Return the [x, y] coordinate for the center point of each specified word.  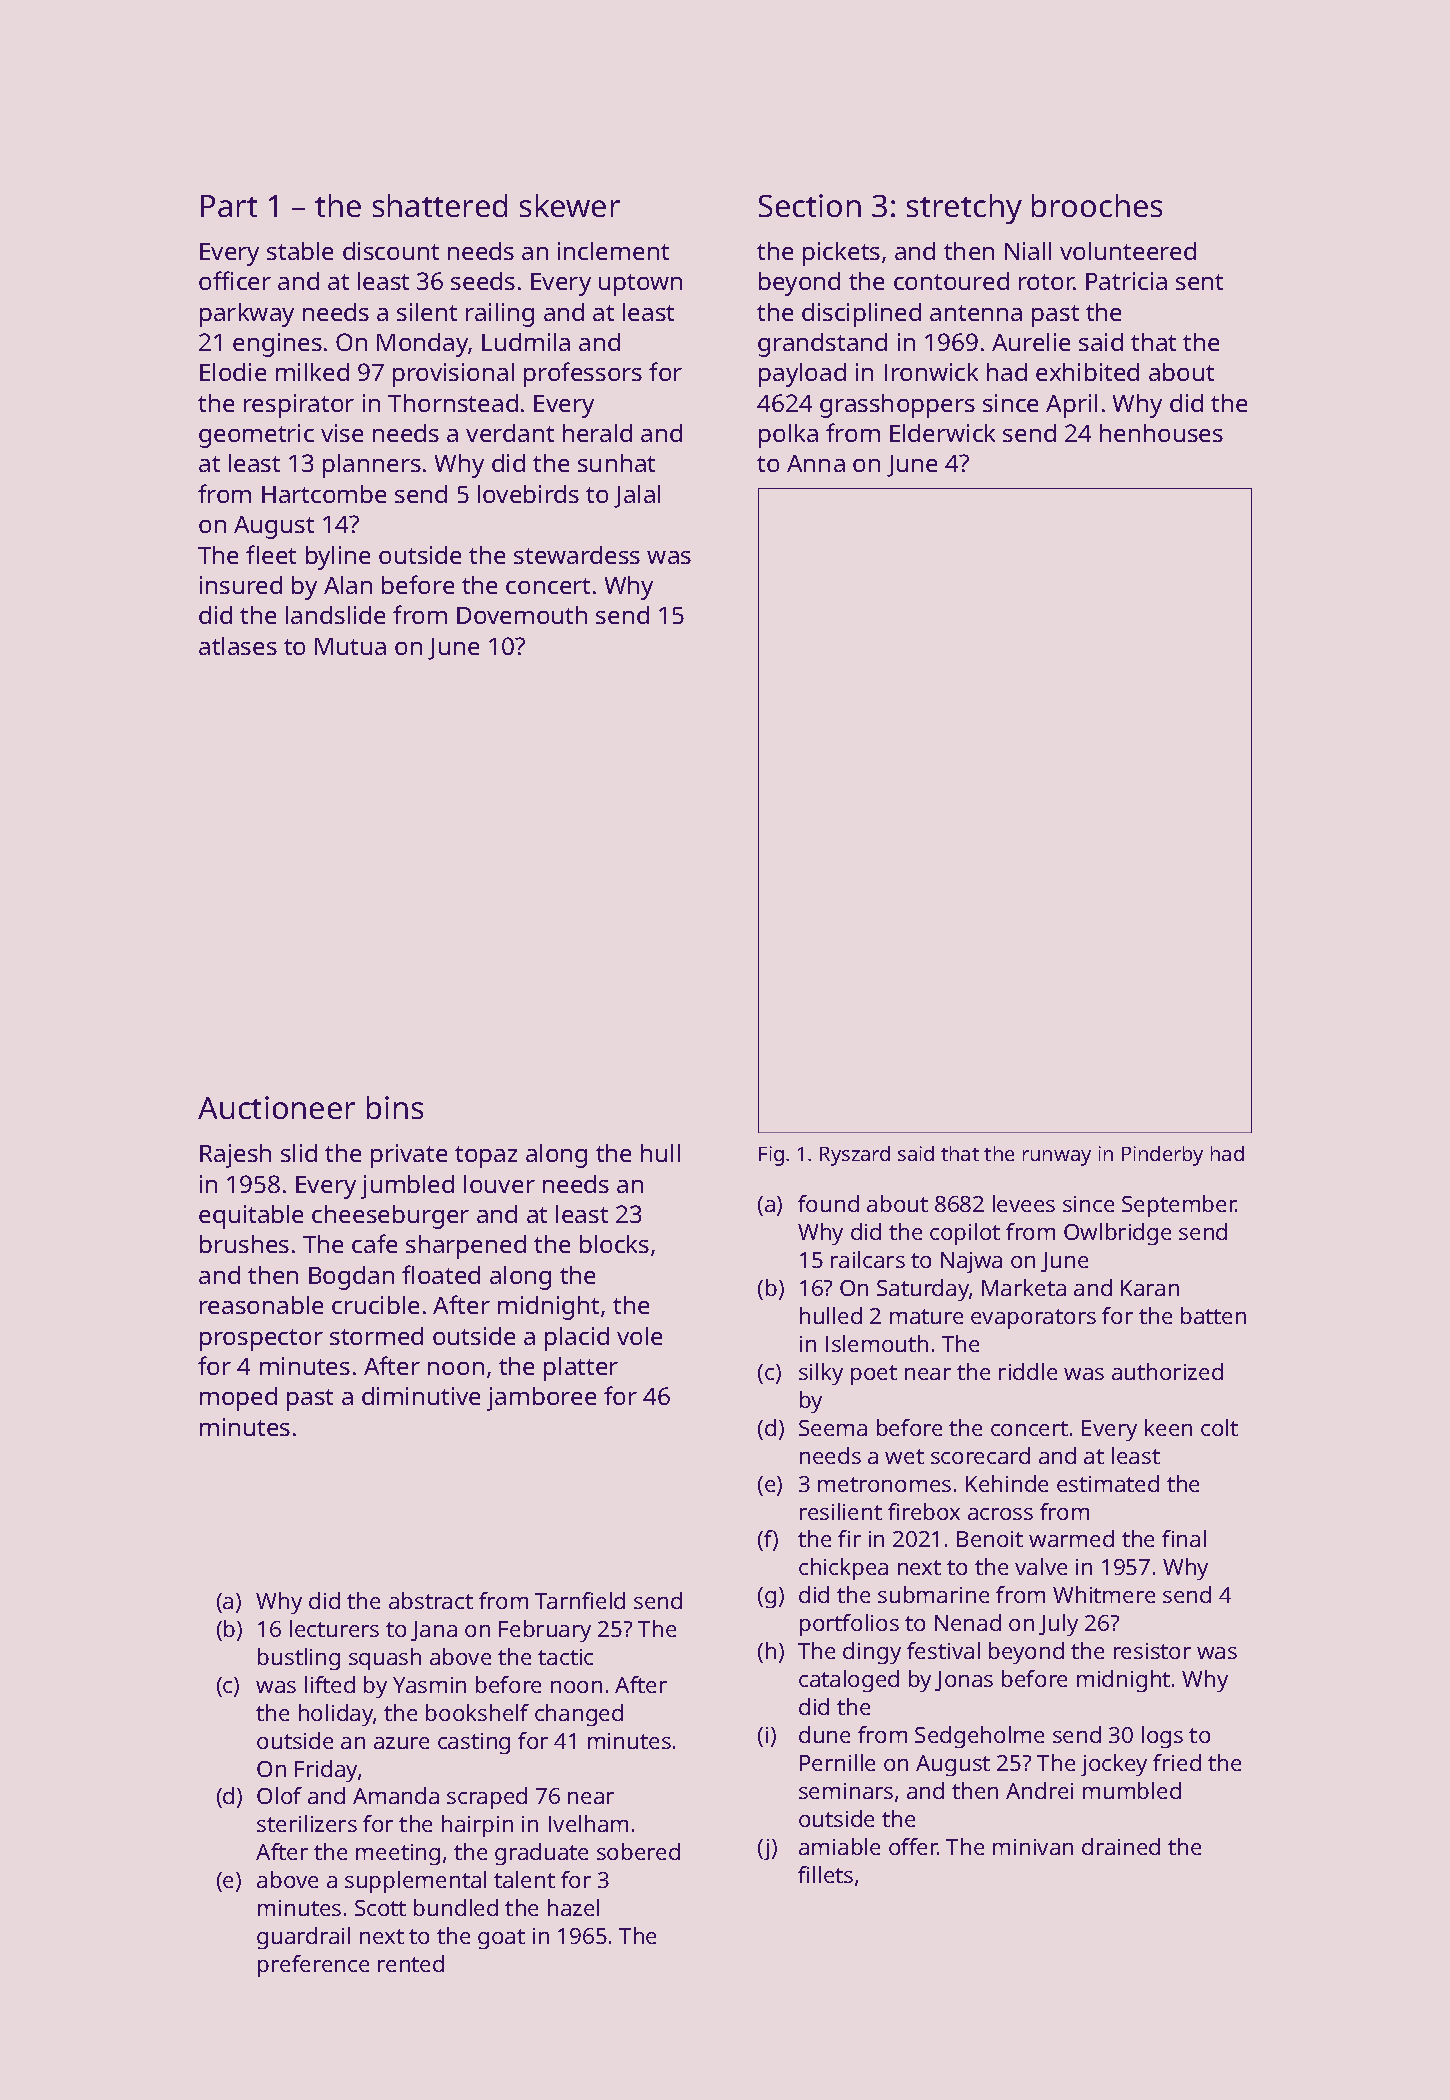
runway [1057, 1158]
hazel [573, 1907]
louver [499, 1184]
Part [229, 206]
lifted [330, 1684]
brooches [1097, 205]
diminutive [421, 1396]
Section [810, 205]
